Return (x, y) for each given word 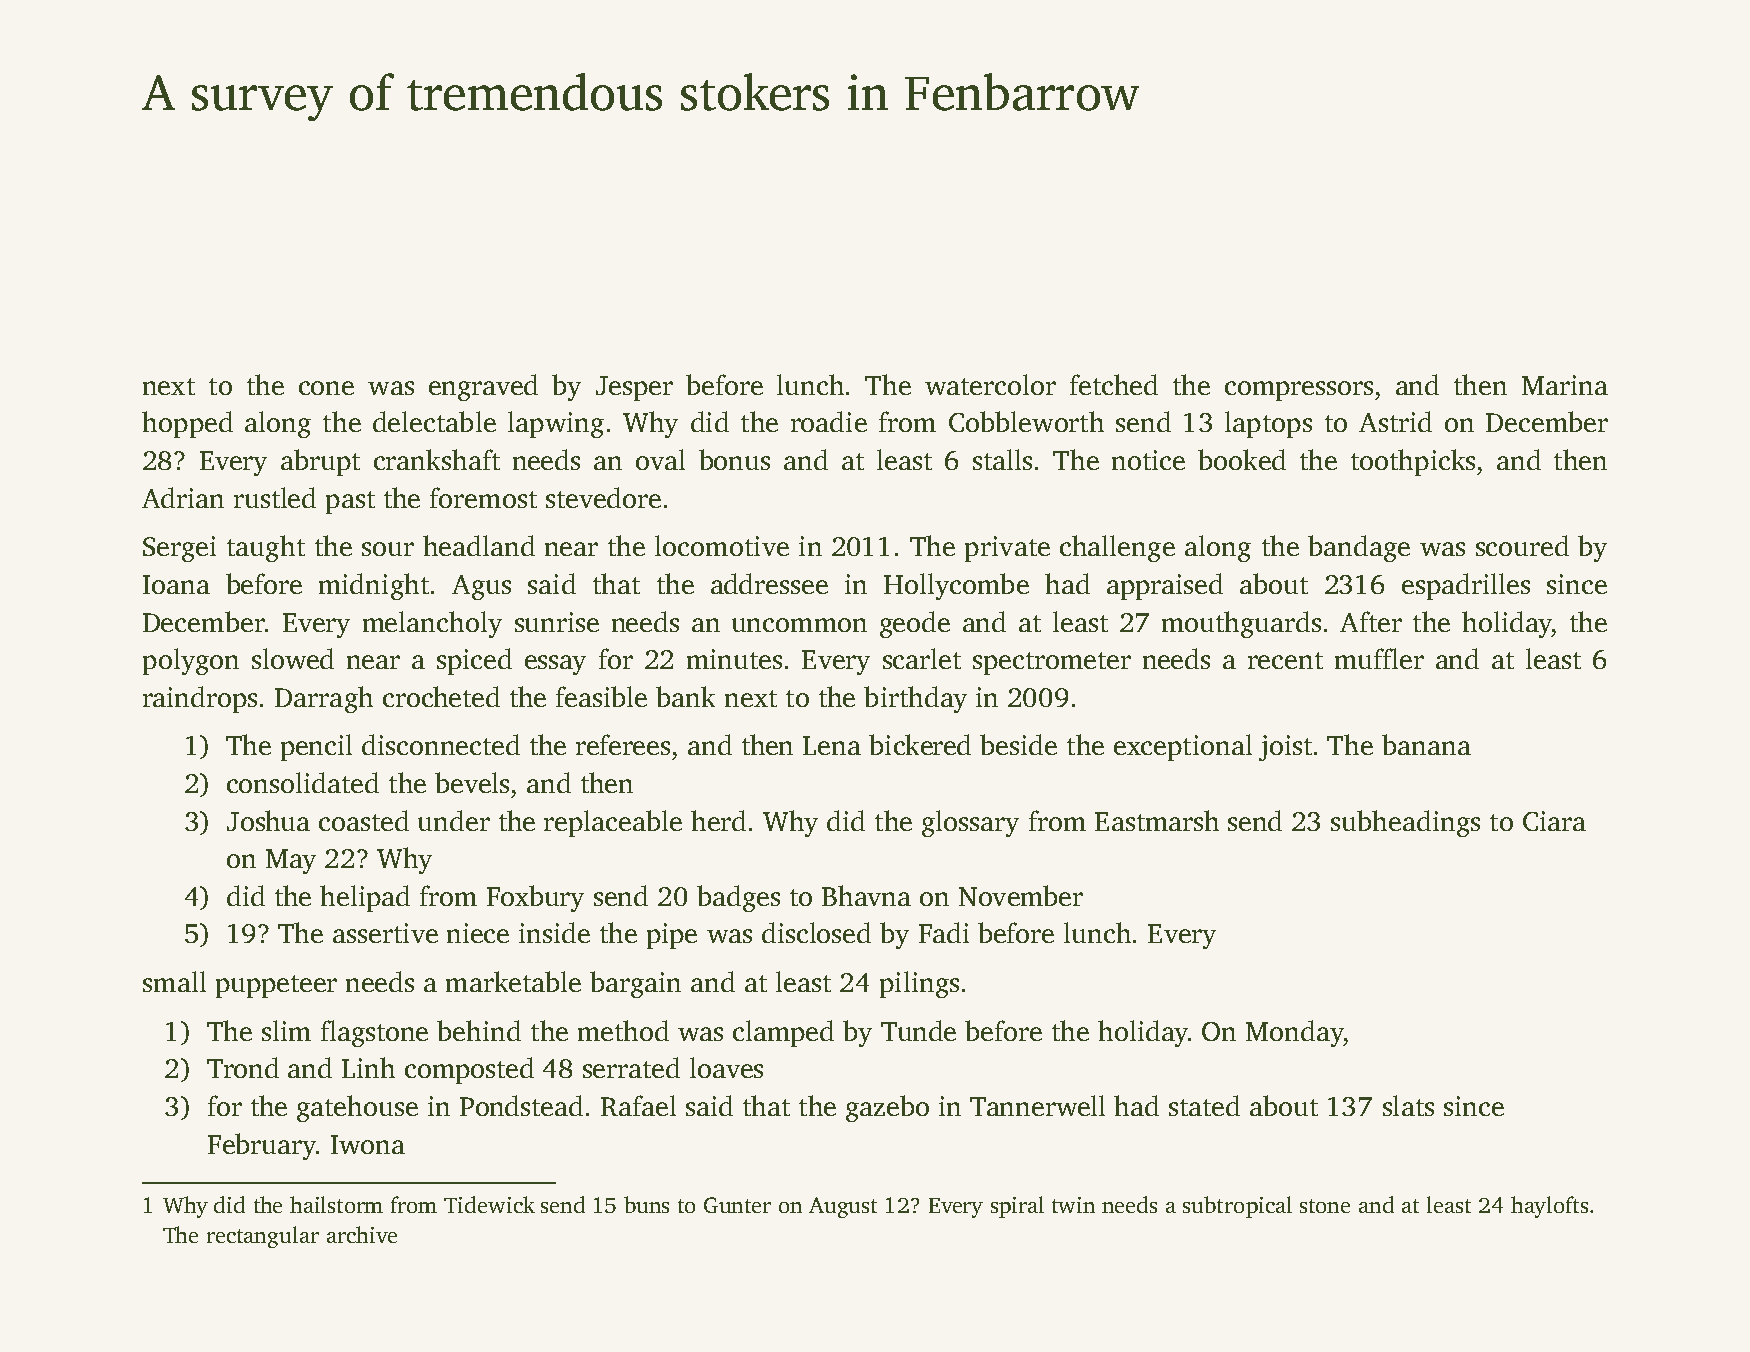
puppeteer (276, 986)
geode (915, 624)
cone (326, 388)
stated (1204, 1105)
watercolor (990, 384)
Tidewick (489, 1204)
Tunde (918, 1030)
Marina (1565, 385)
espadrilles (1466, 586)
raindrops (200, 699)
